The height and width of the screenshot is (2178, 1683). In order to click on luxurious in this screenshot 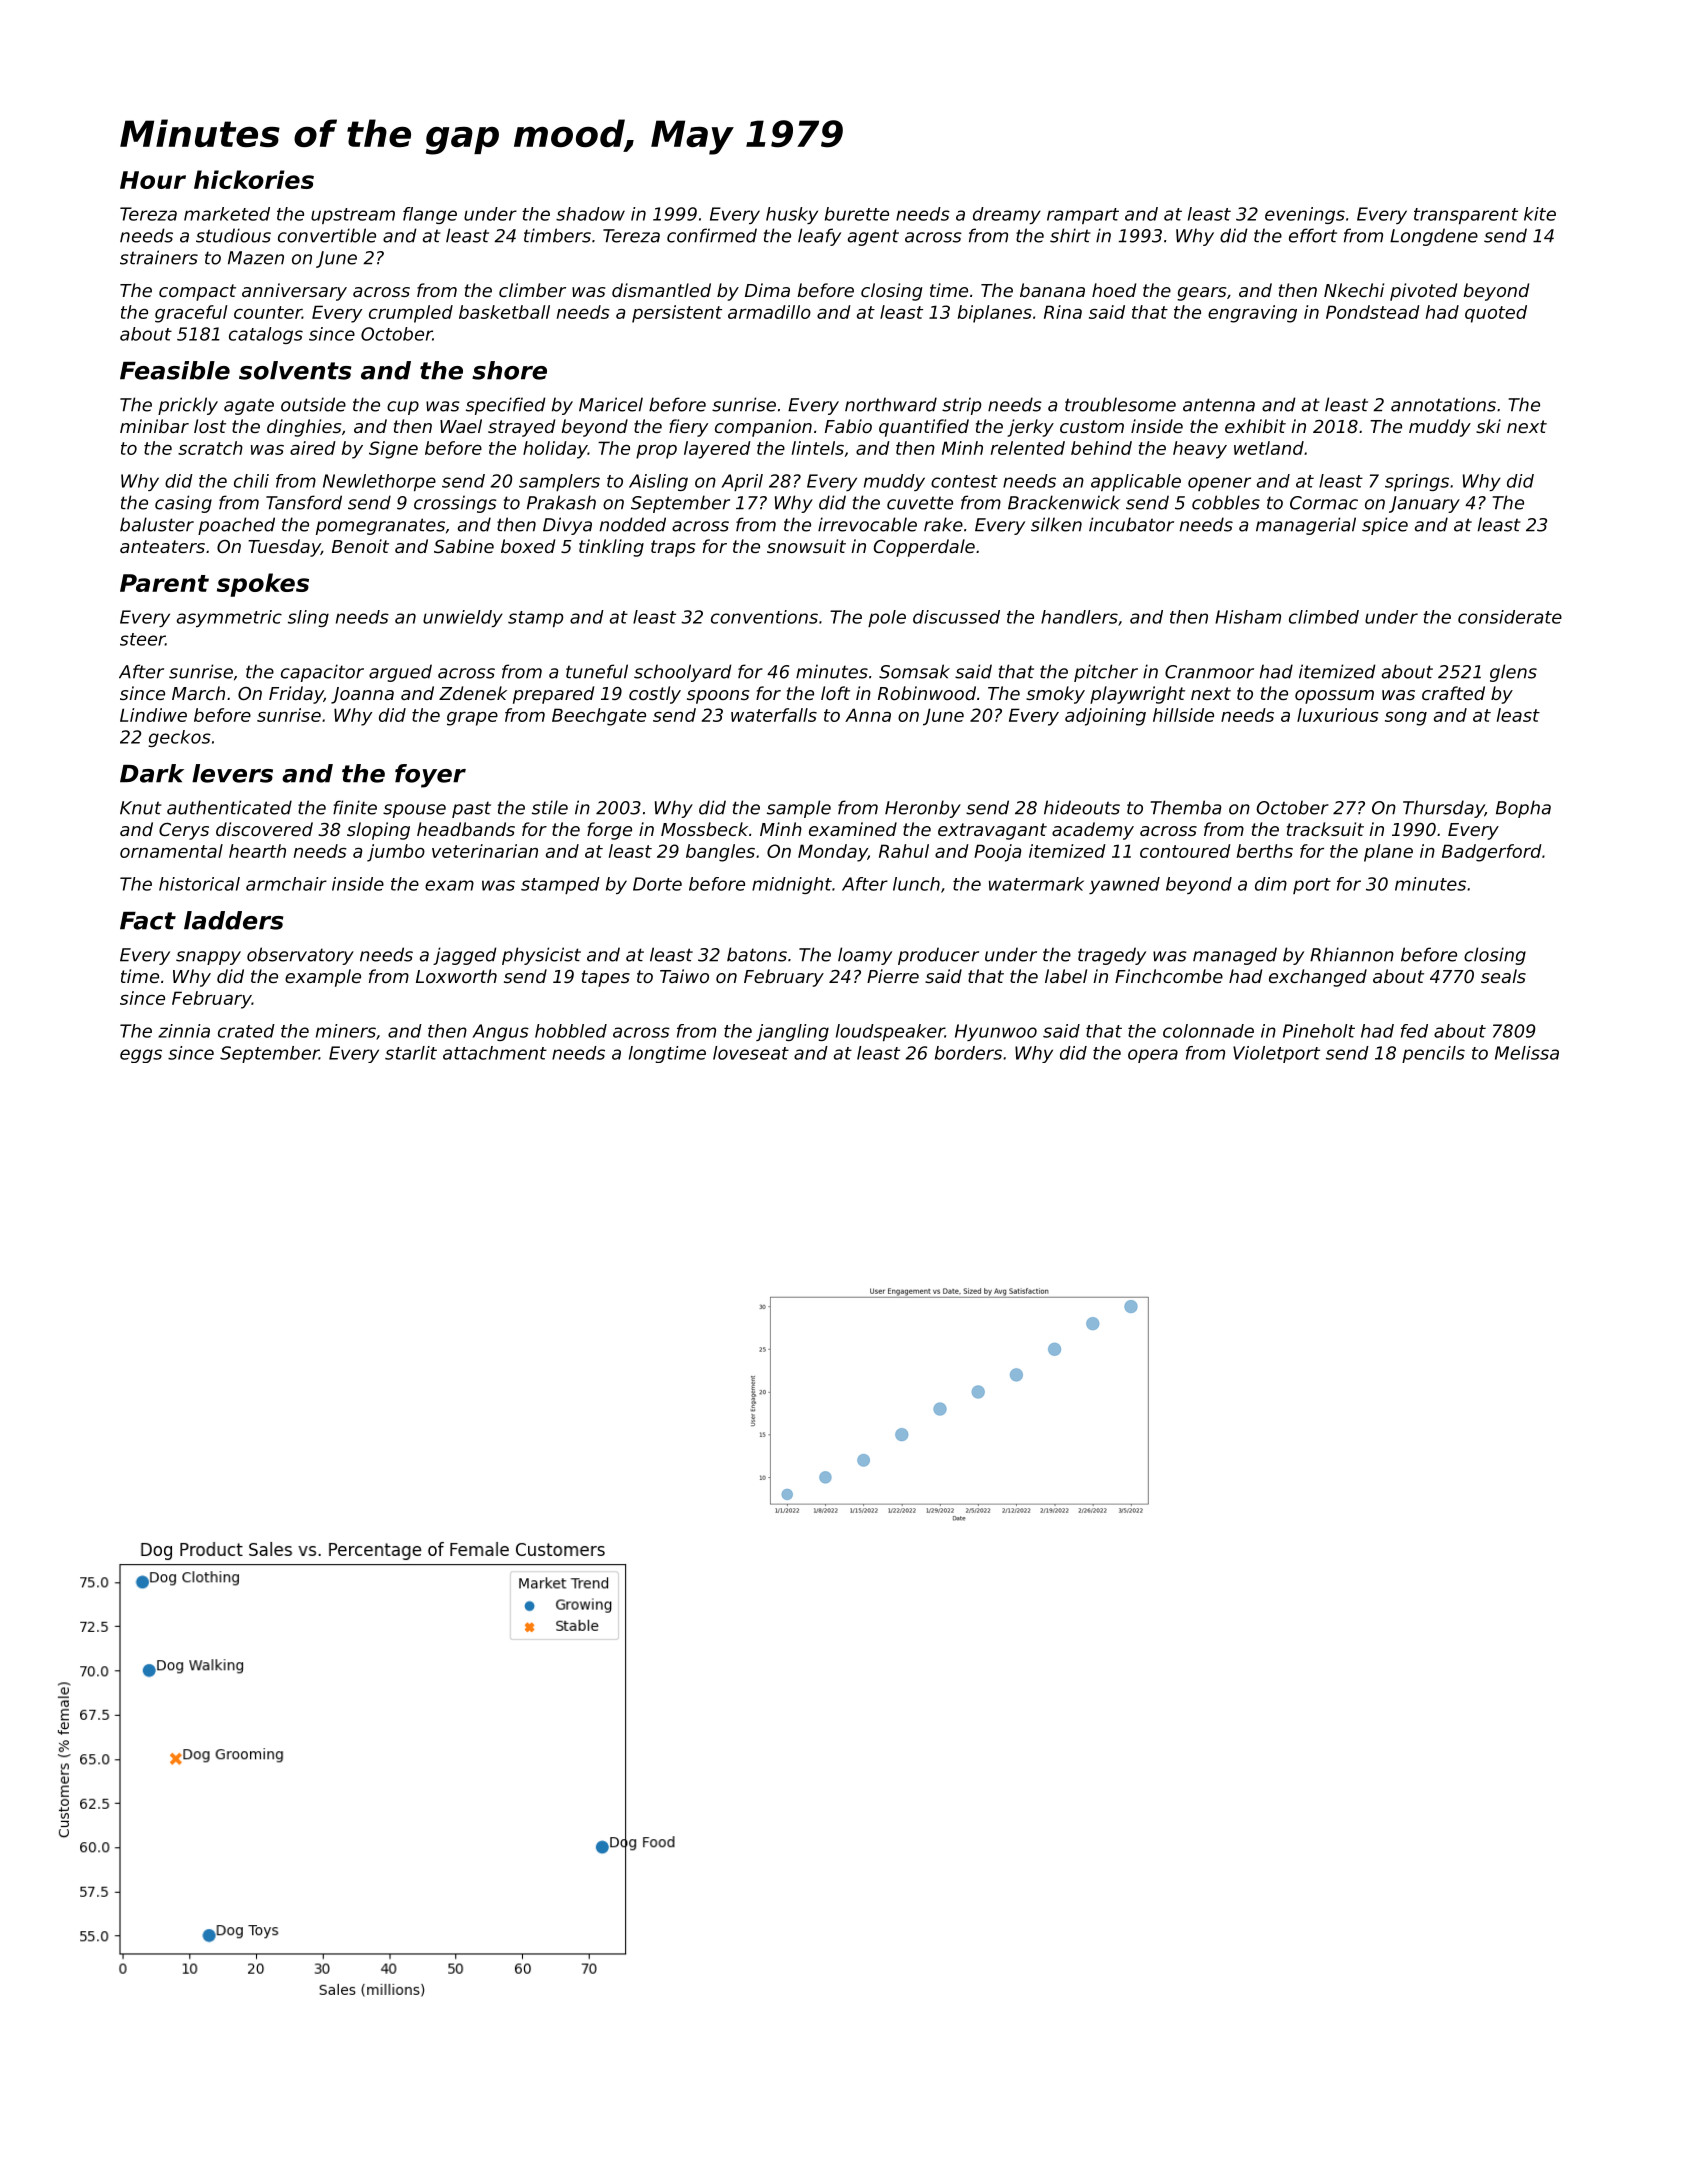, I will do `click(1338, 715)`.
